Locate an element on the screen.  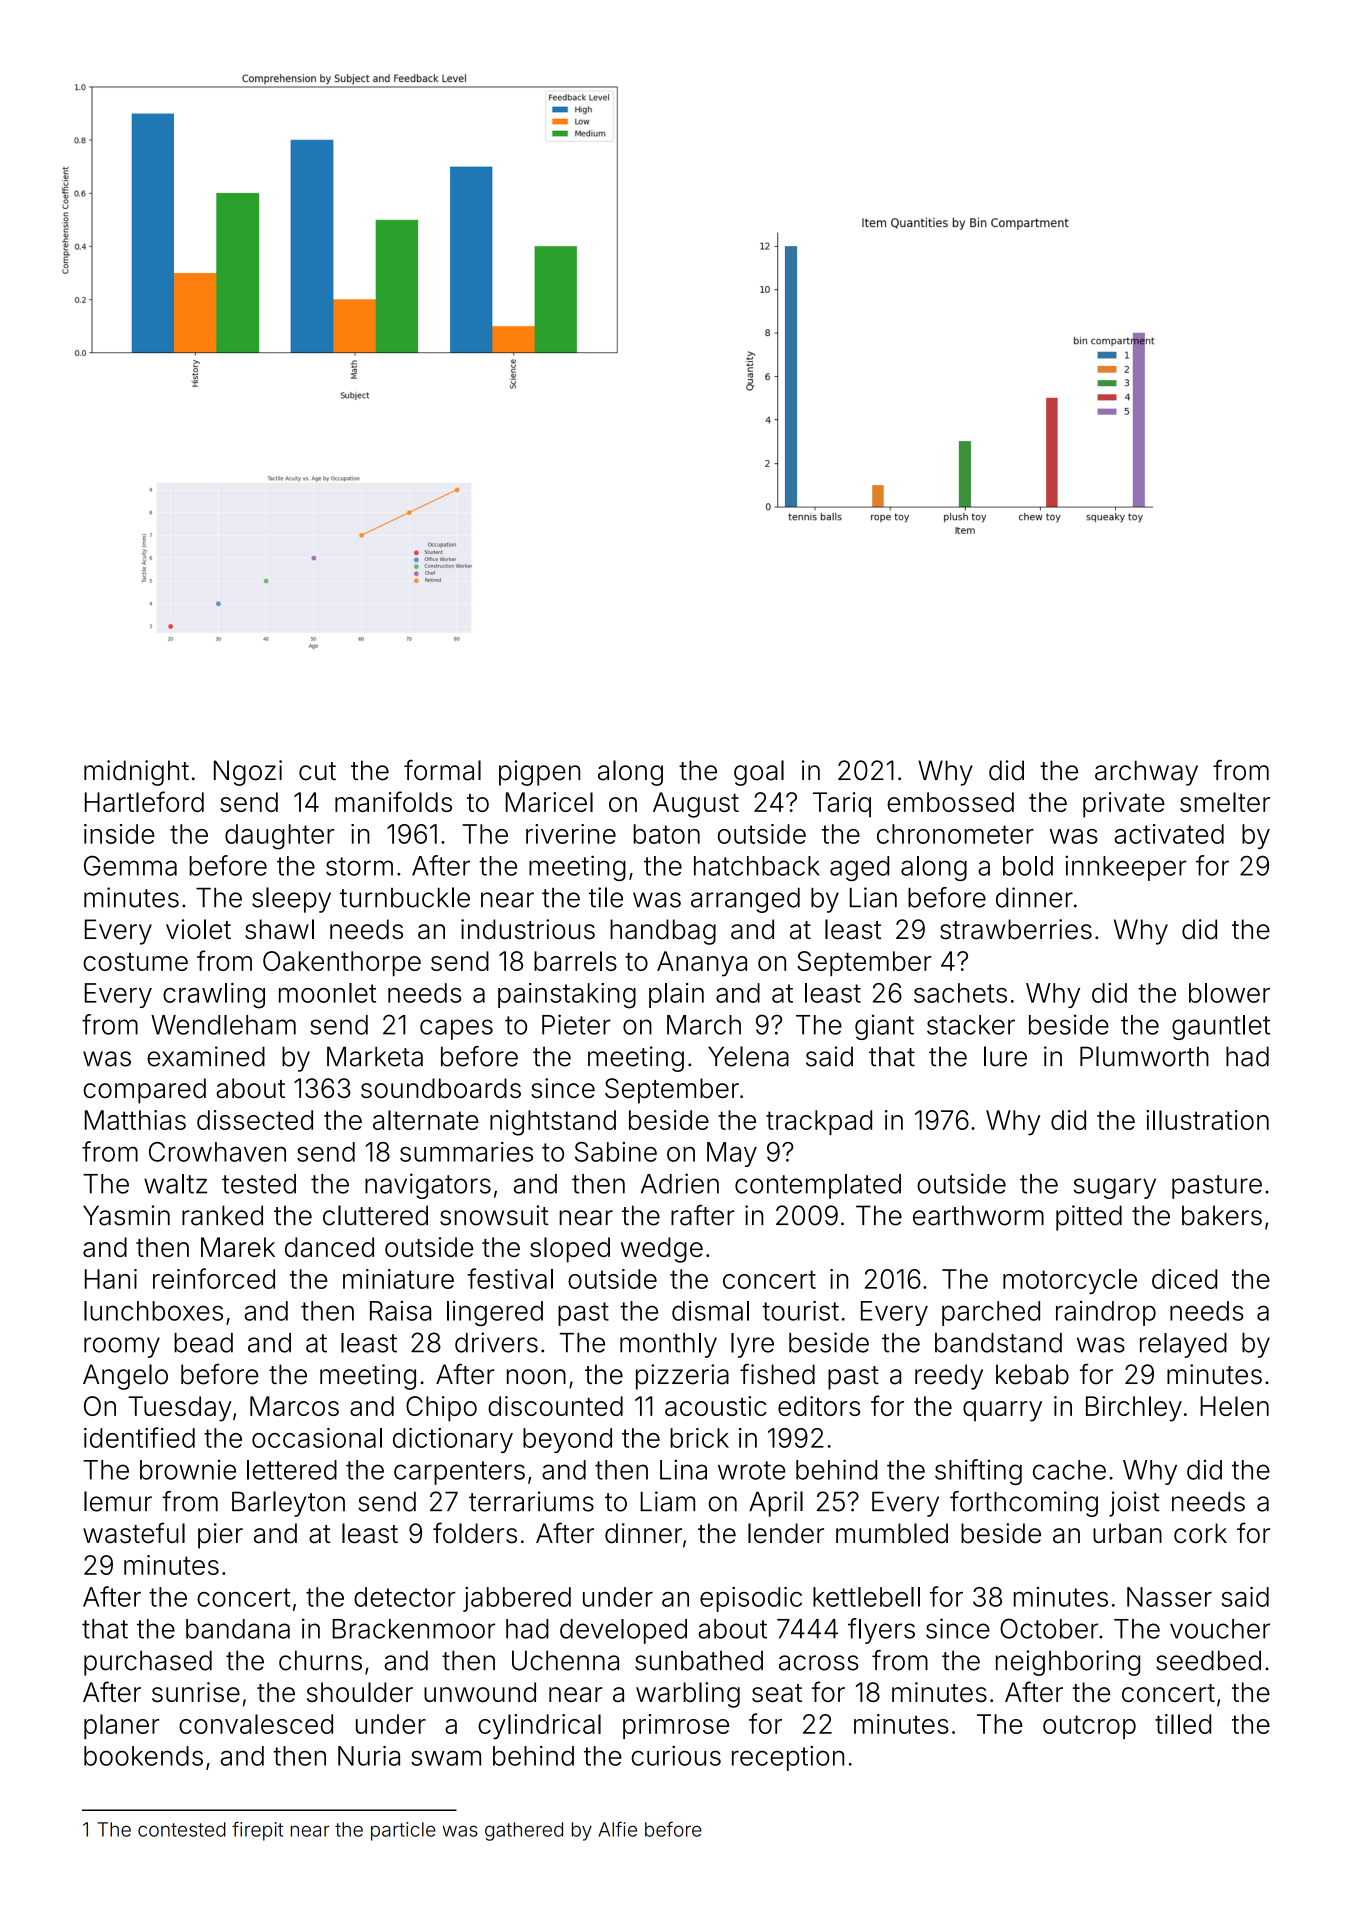
Angelo is located at coordinates (125, 1377).
